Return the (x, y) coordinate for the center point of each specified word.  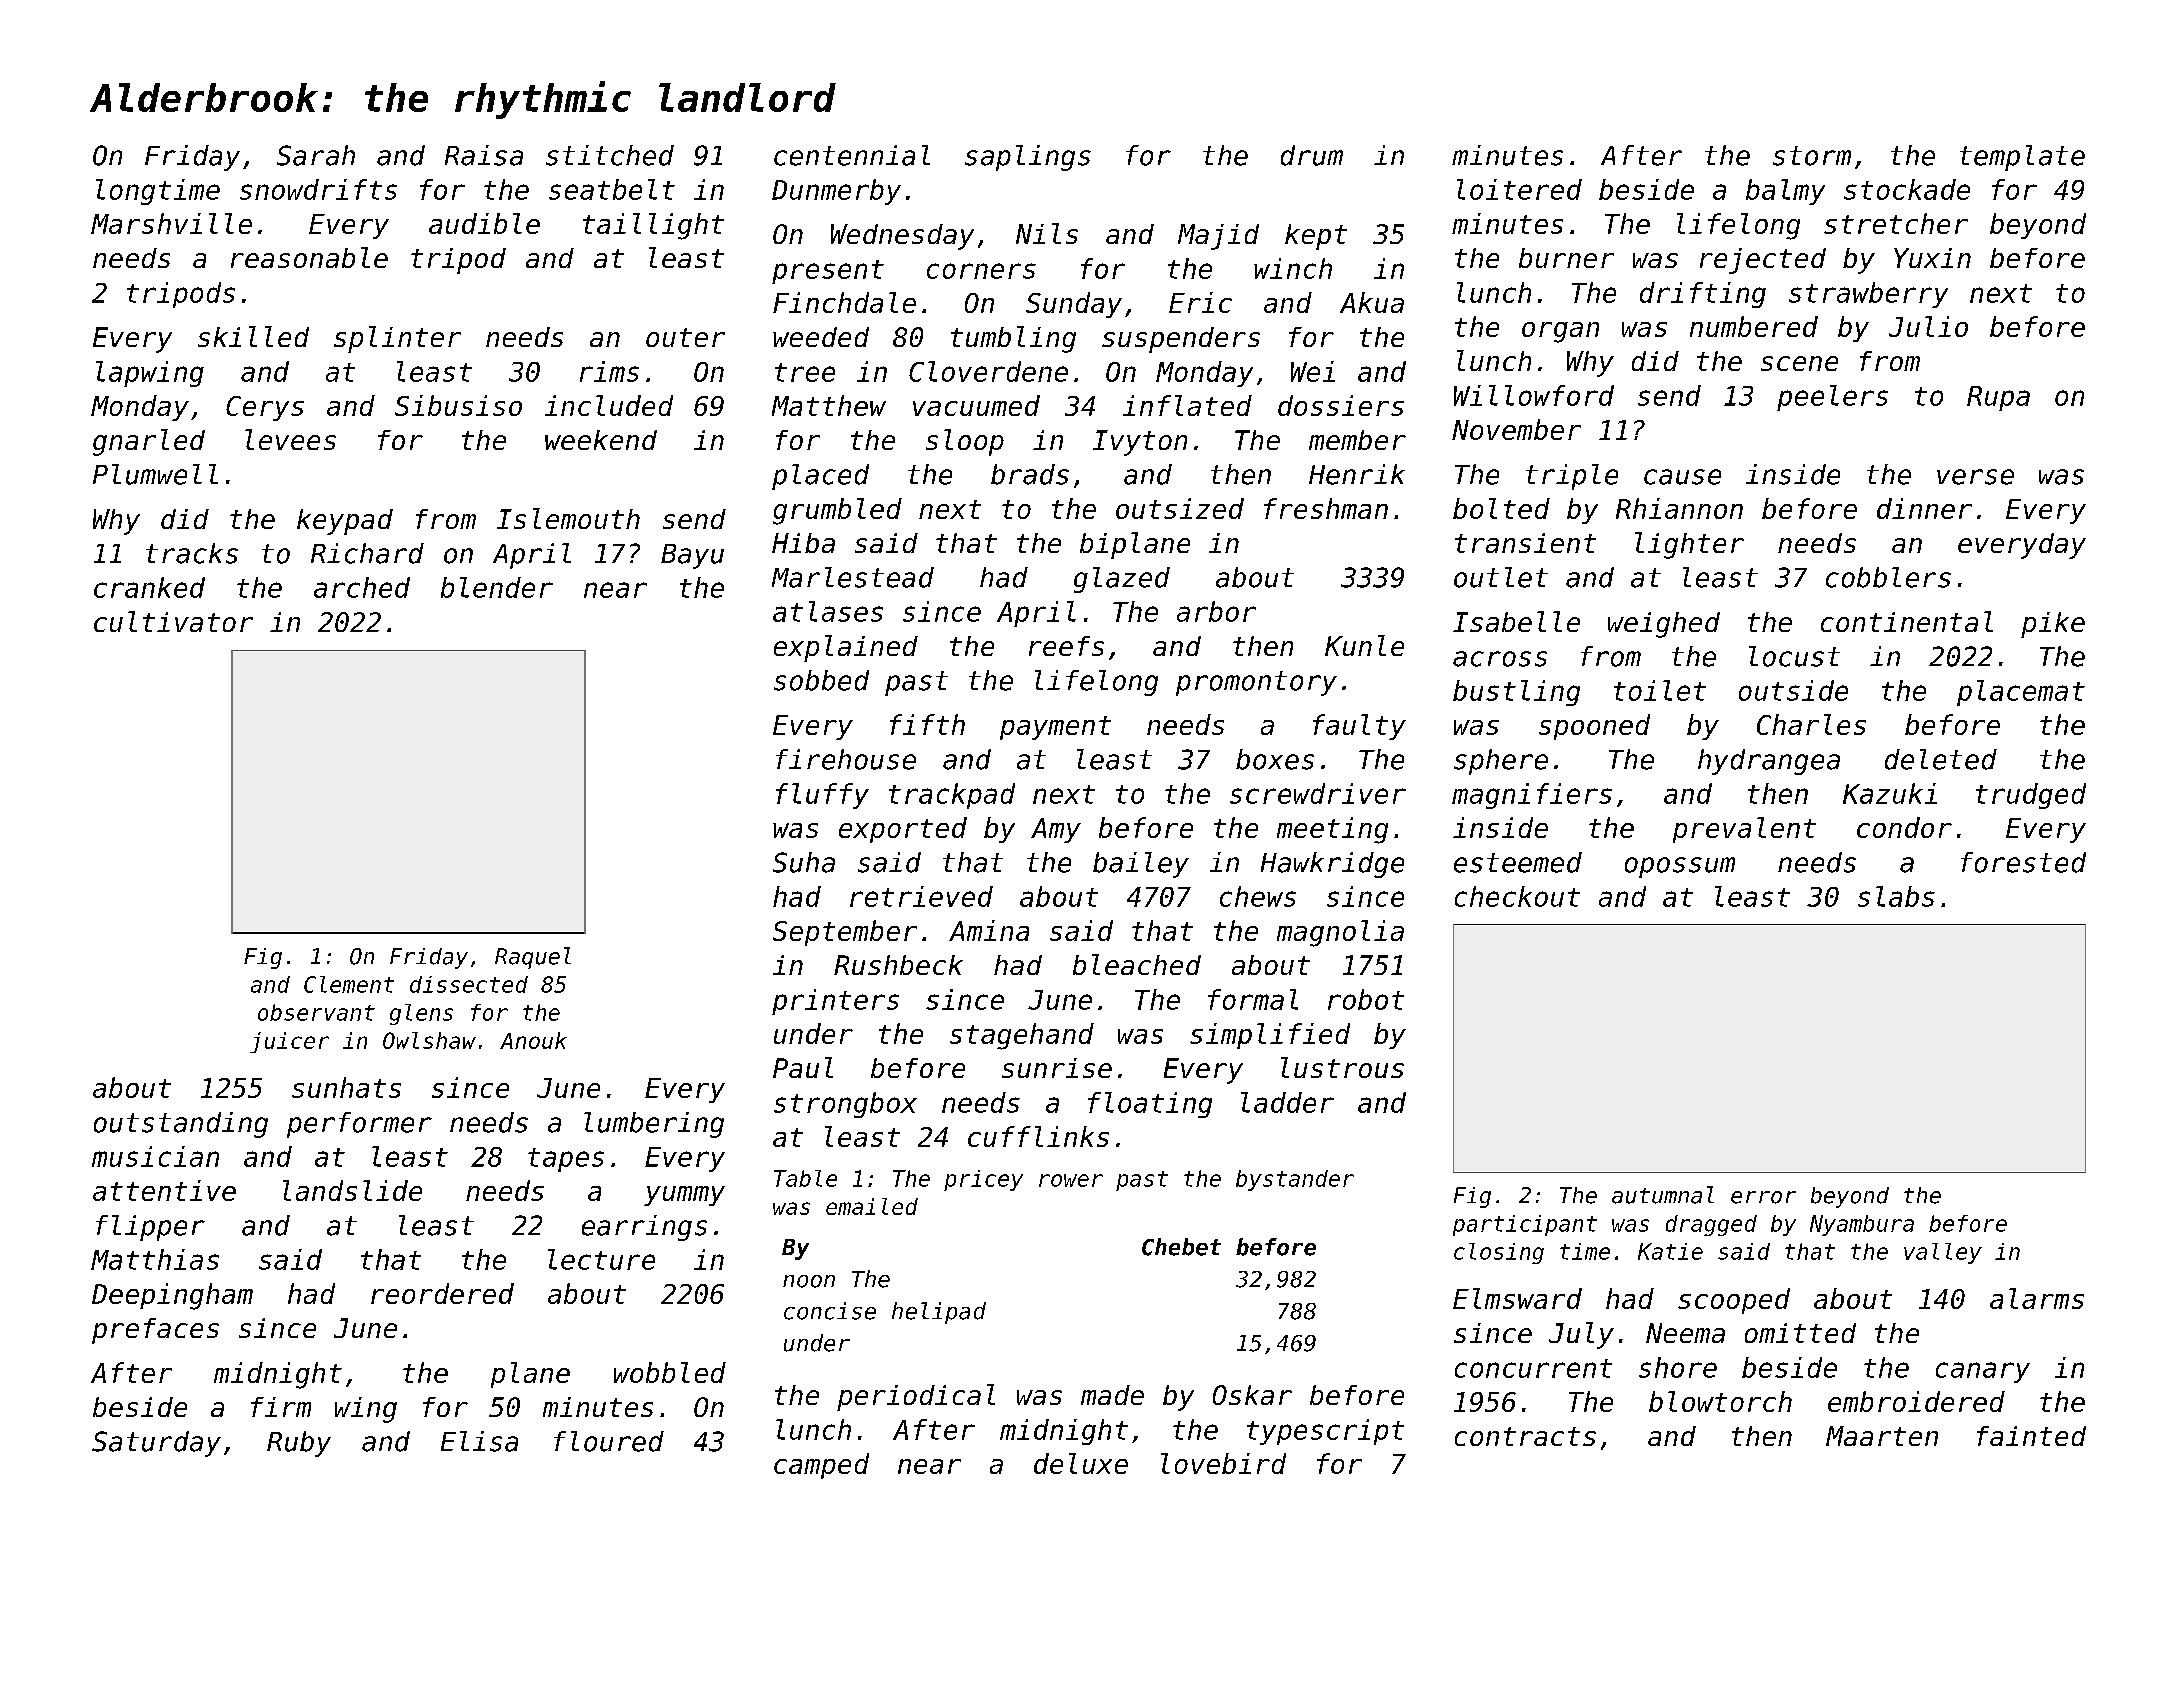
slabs (1896, 896)
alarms (2037, 1298)
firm (281, 1407)
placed (820, 477)
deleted (1941, 759)
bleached (1137, 964)
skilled (253, 336)
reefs (1066, 646)
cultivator (173, 621)
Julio (1928, 326)
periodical (916, 1397)
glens (421, 1014)
